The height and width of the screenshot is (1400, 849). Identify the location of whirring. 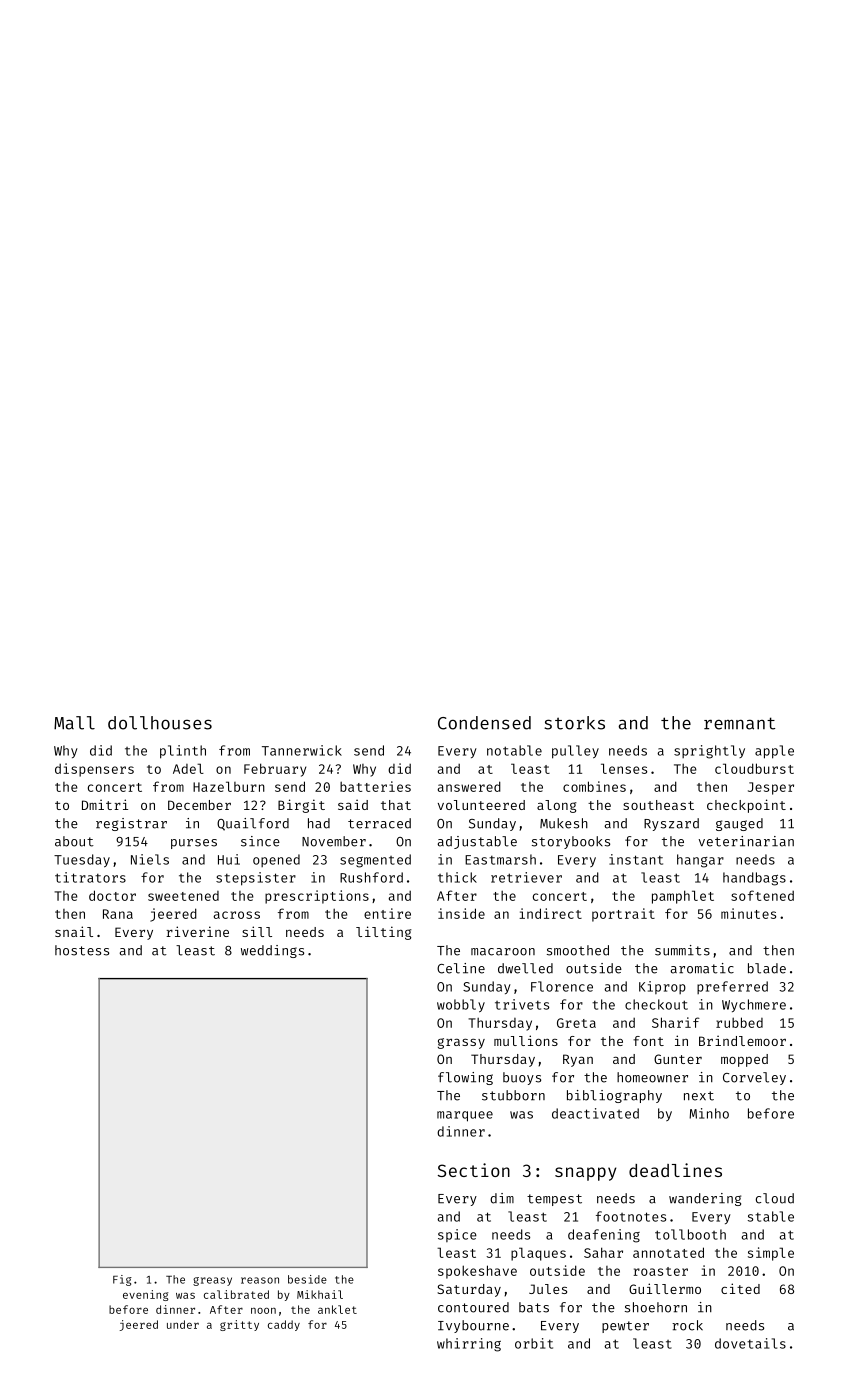
(469, 1345).
